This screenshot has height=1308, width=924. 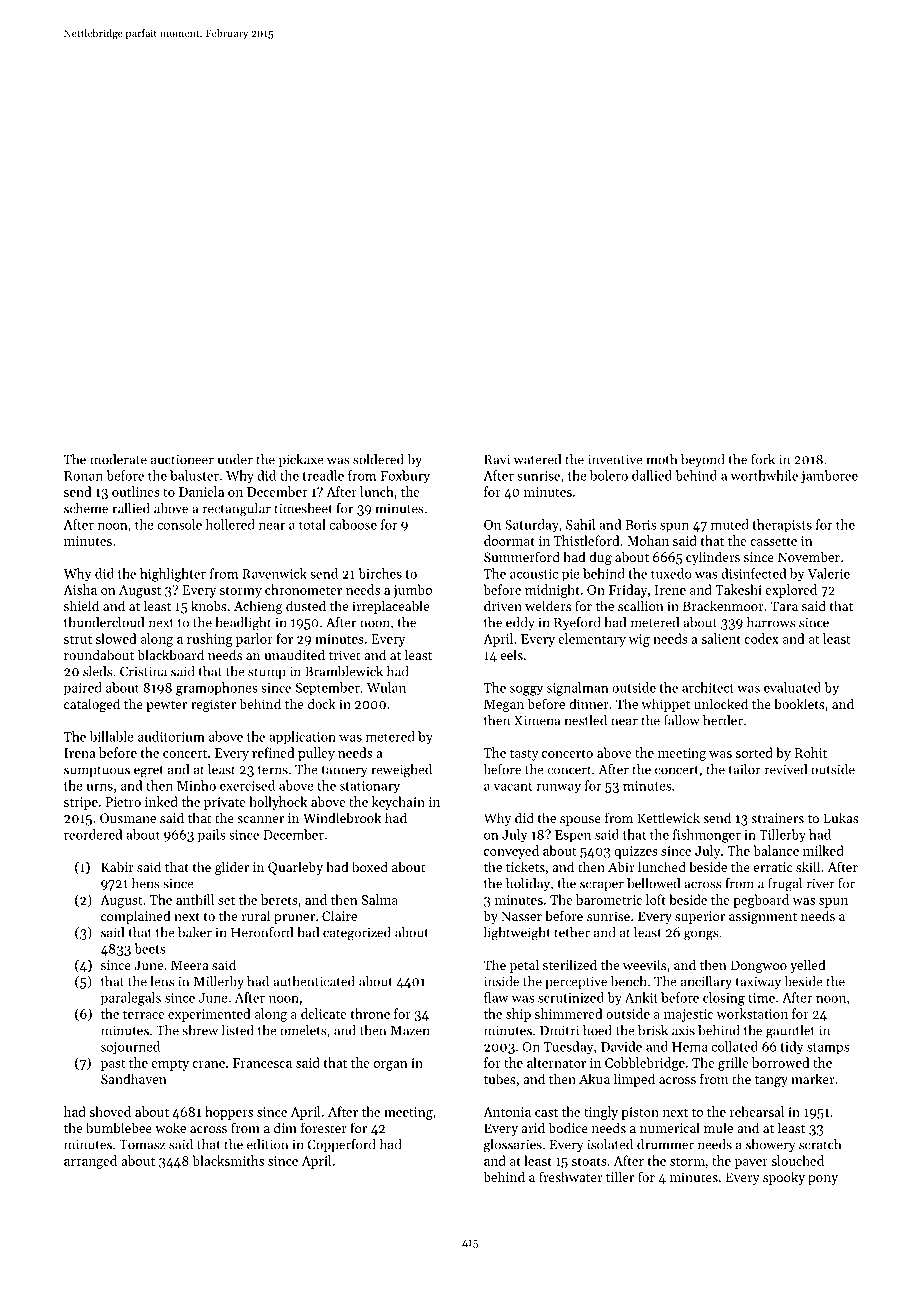 What do you see at coordinates (118, 459) in the screenshot?
I see `moderate` at bounding box center [118, 459].
